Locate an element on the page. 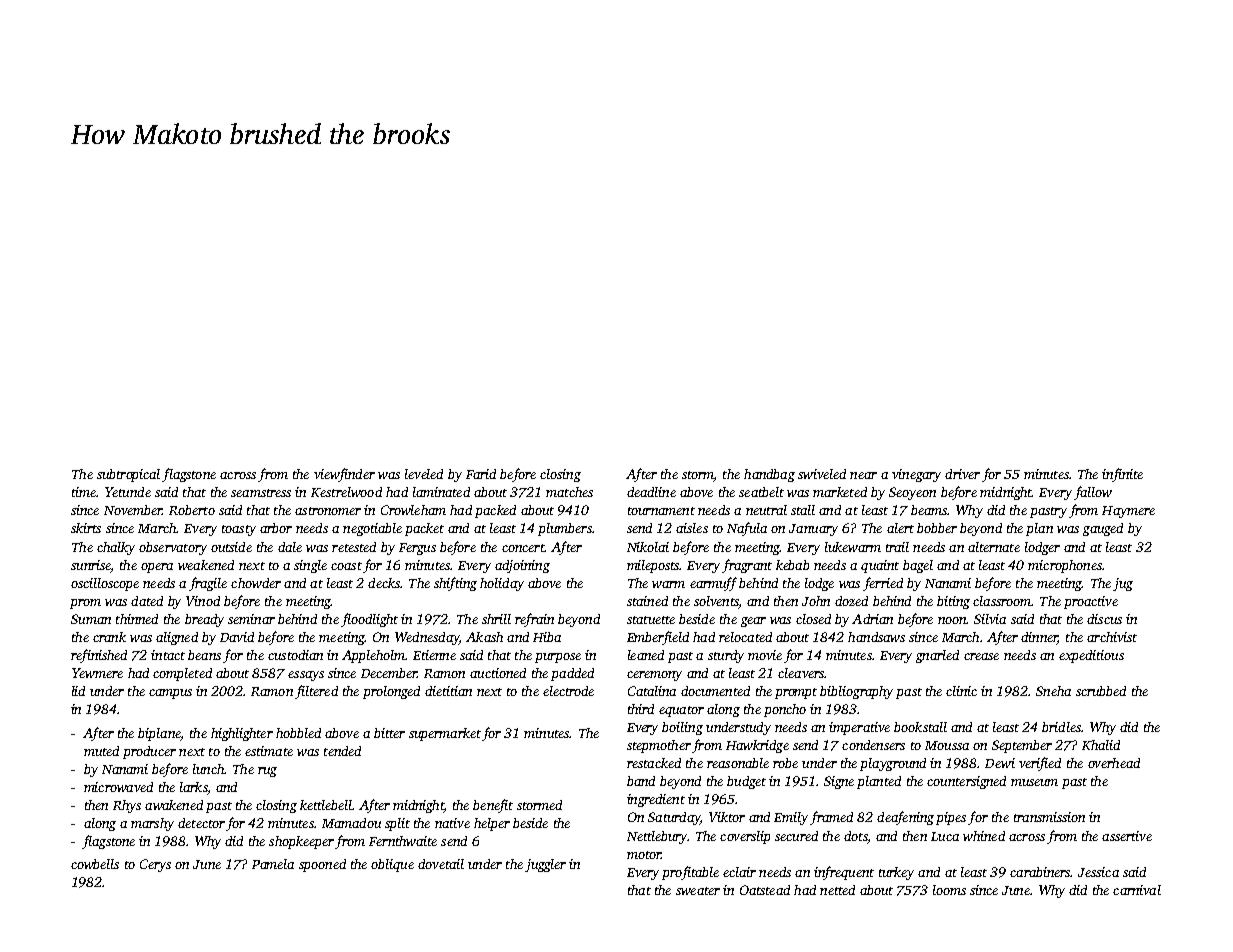 Image resolution: width=1233 pixels, height=952 pixels. Cerys is located at coordinates (155, 865).
